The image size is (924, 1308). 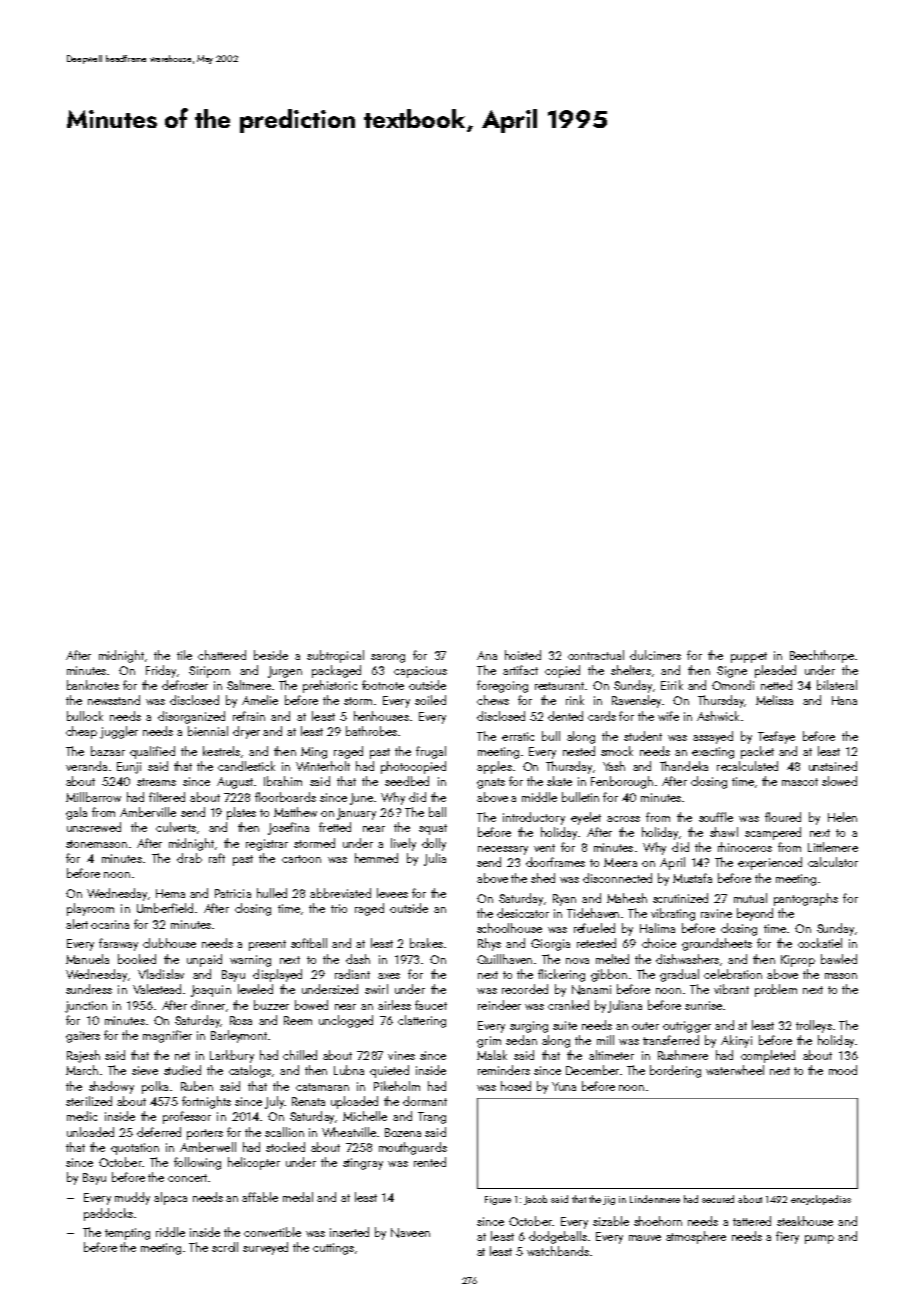 What do you see at coordinates (333, 1249) in the image?
I see `cuttings` at bounding box center [333, 1249].
